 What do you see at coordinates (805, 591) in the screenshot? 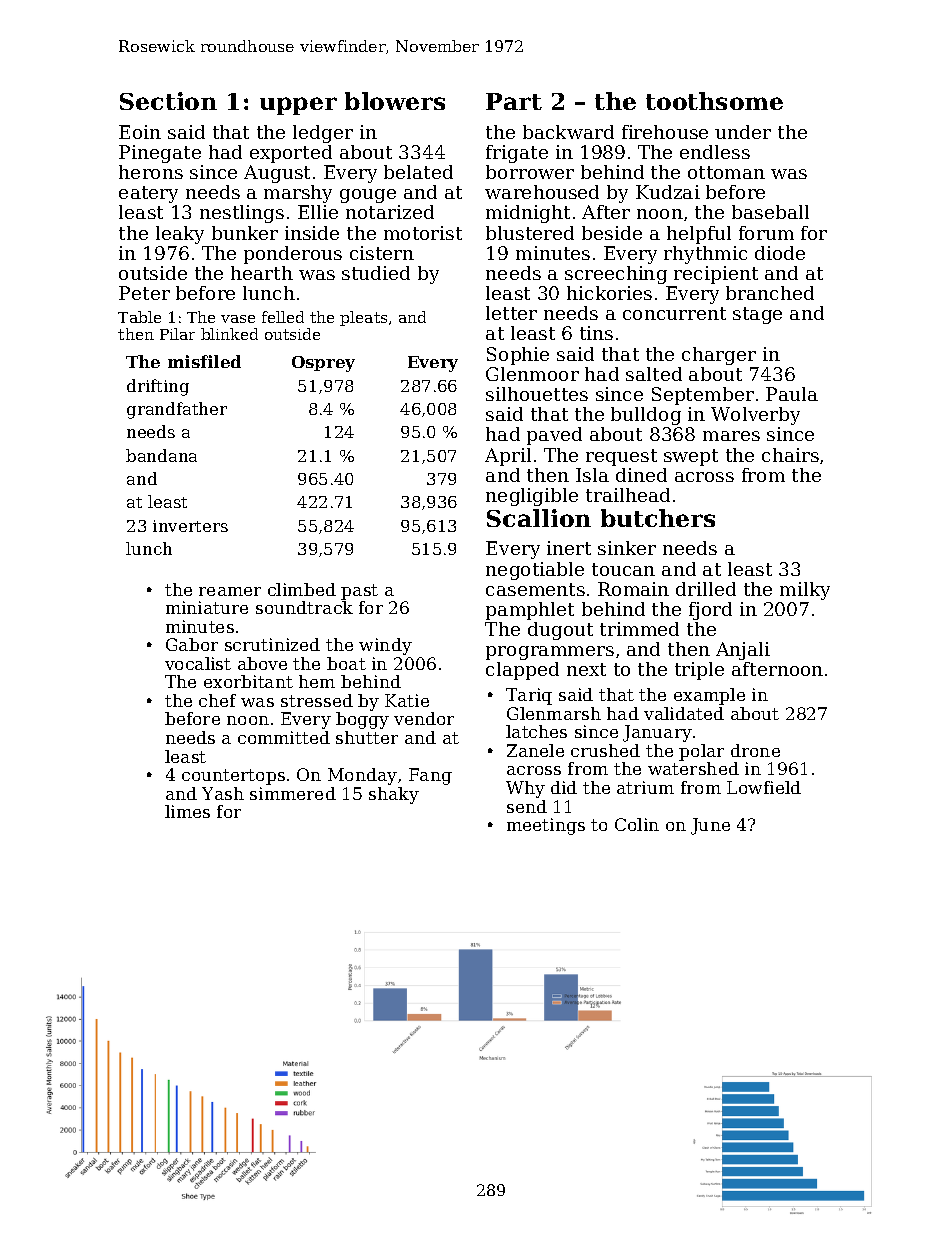
I see `milky` at bounding box center [805, 591].
